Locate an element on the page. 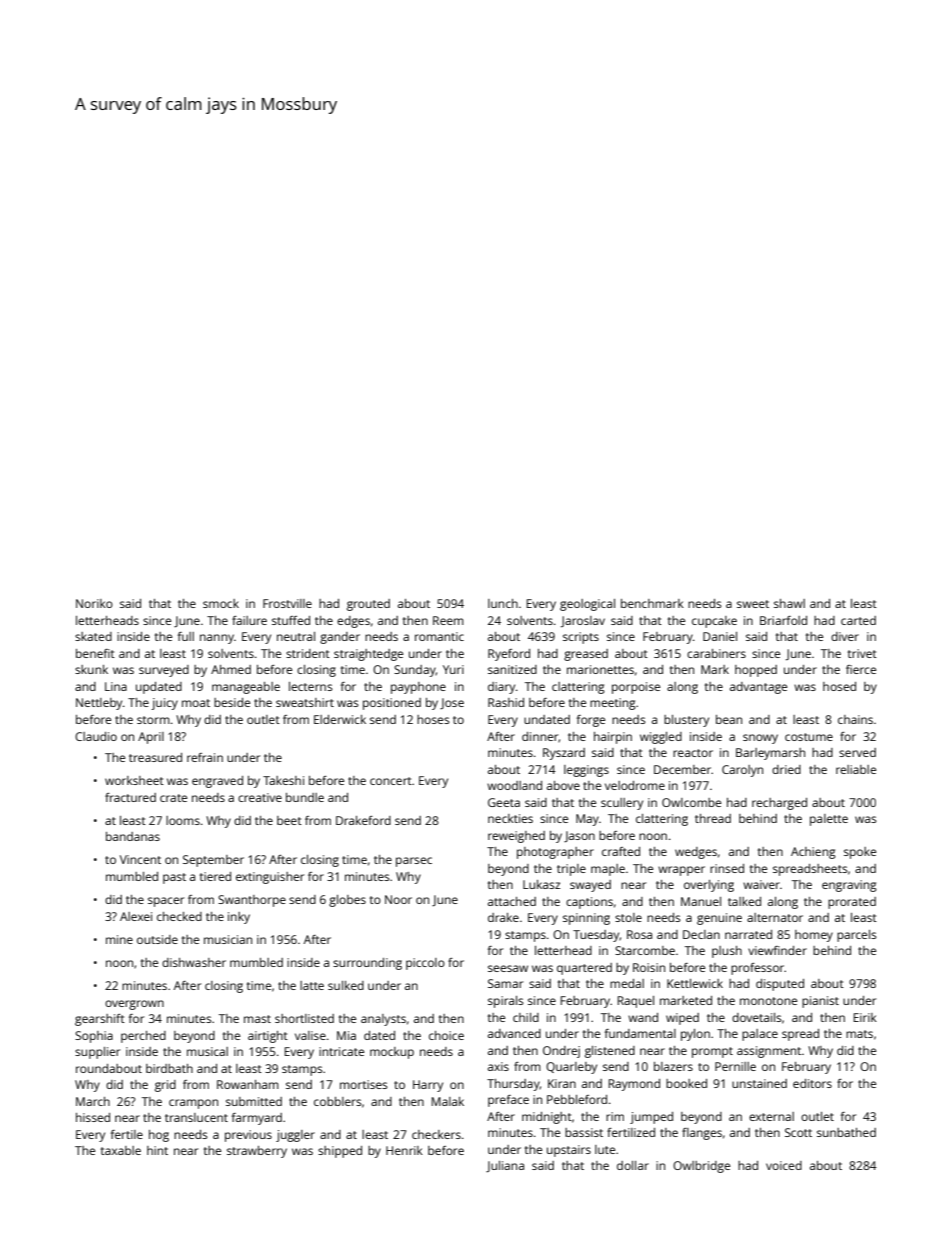 Image resolution: width=952 pixels, height=1233 pixels. cupcake is located at coordinates (714, 622).
